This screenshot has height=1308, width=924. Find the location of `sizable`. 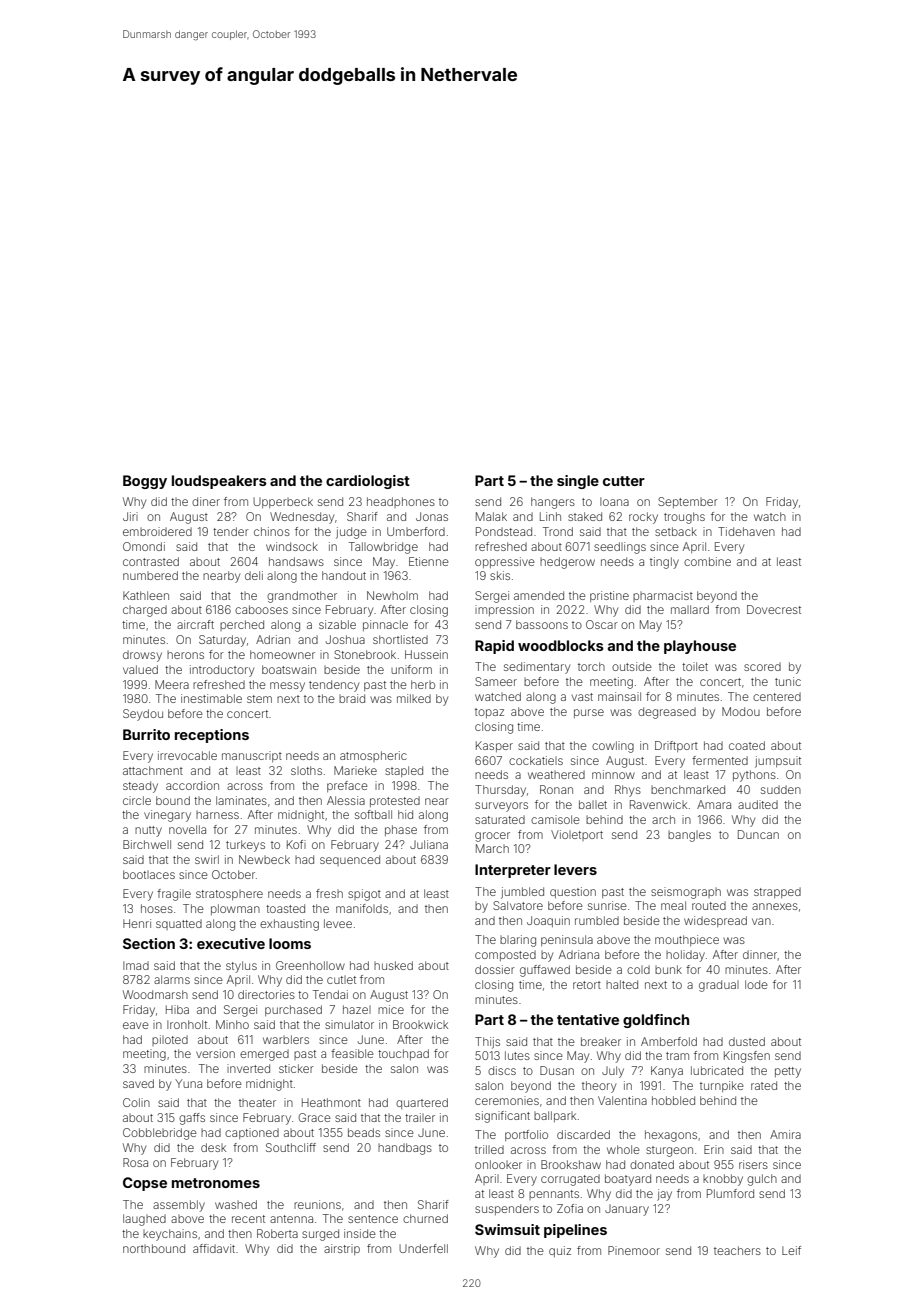

sizable is located at coordinates (337, 624).
